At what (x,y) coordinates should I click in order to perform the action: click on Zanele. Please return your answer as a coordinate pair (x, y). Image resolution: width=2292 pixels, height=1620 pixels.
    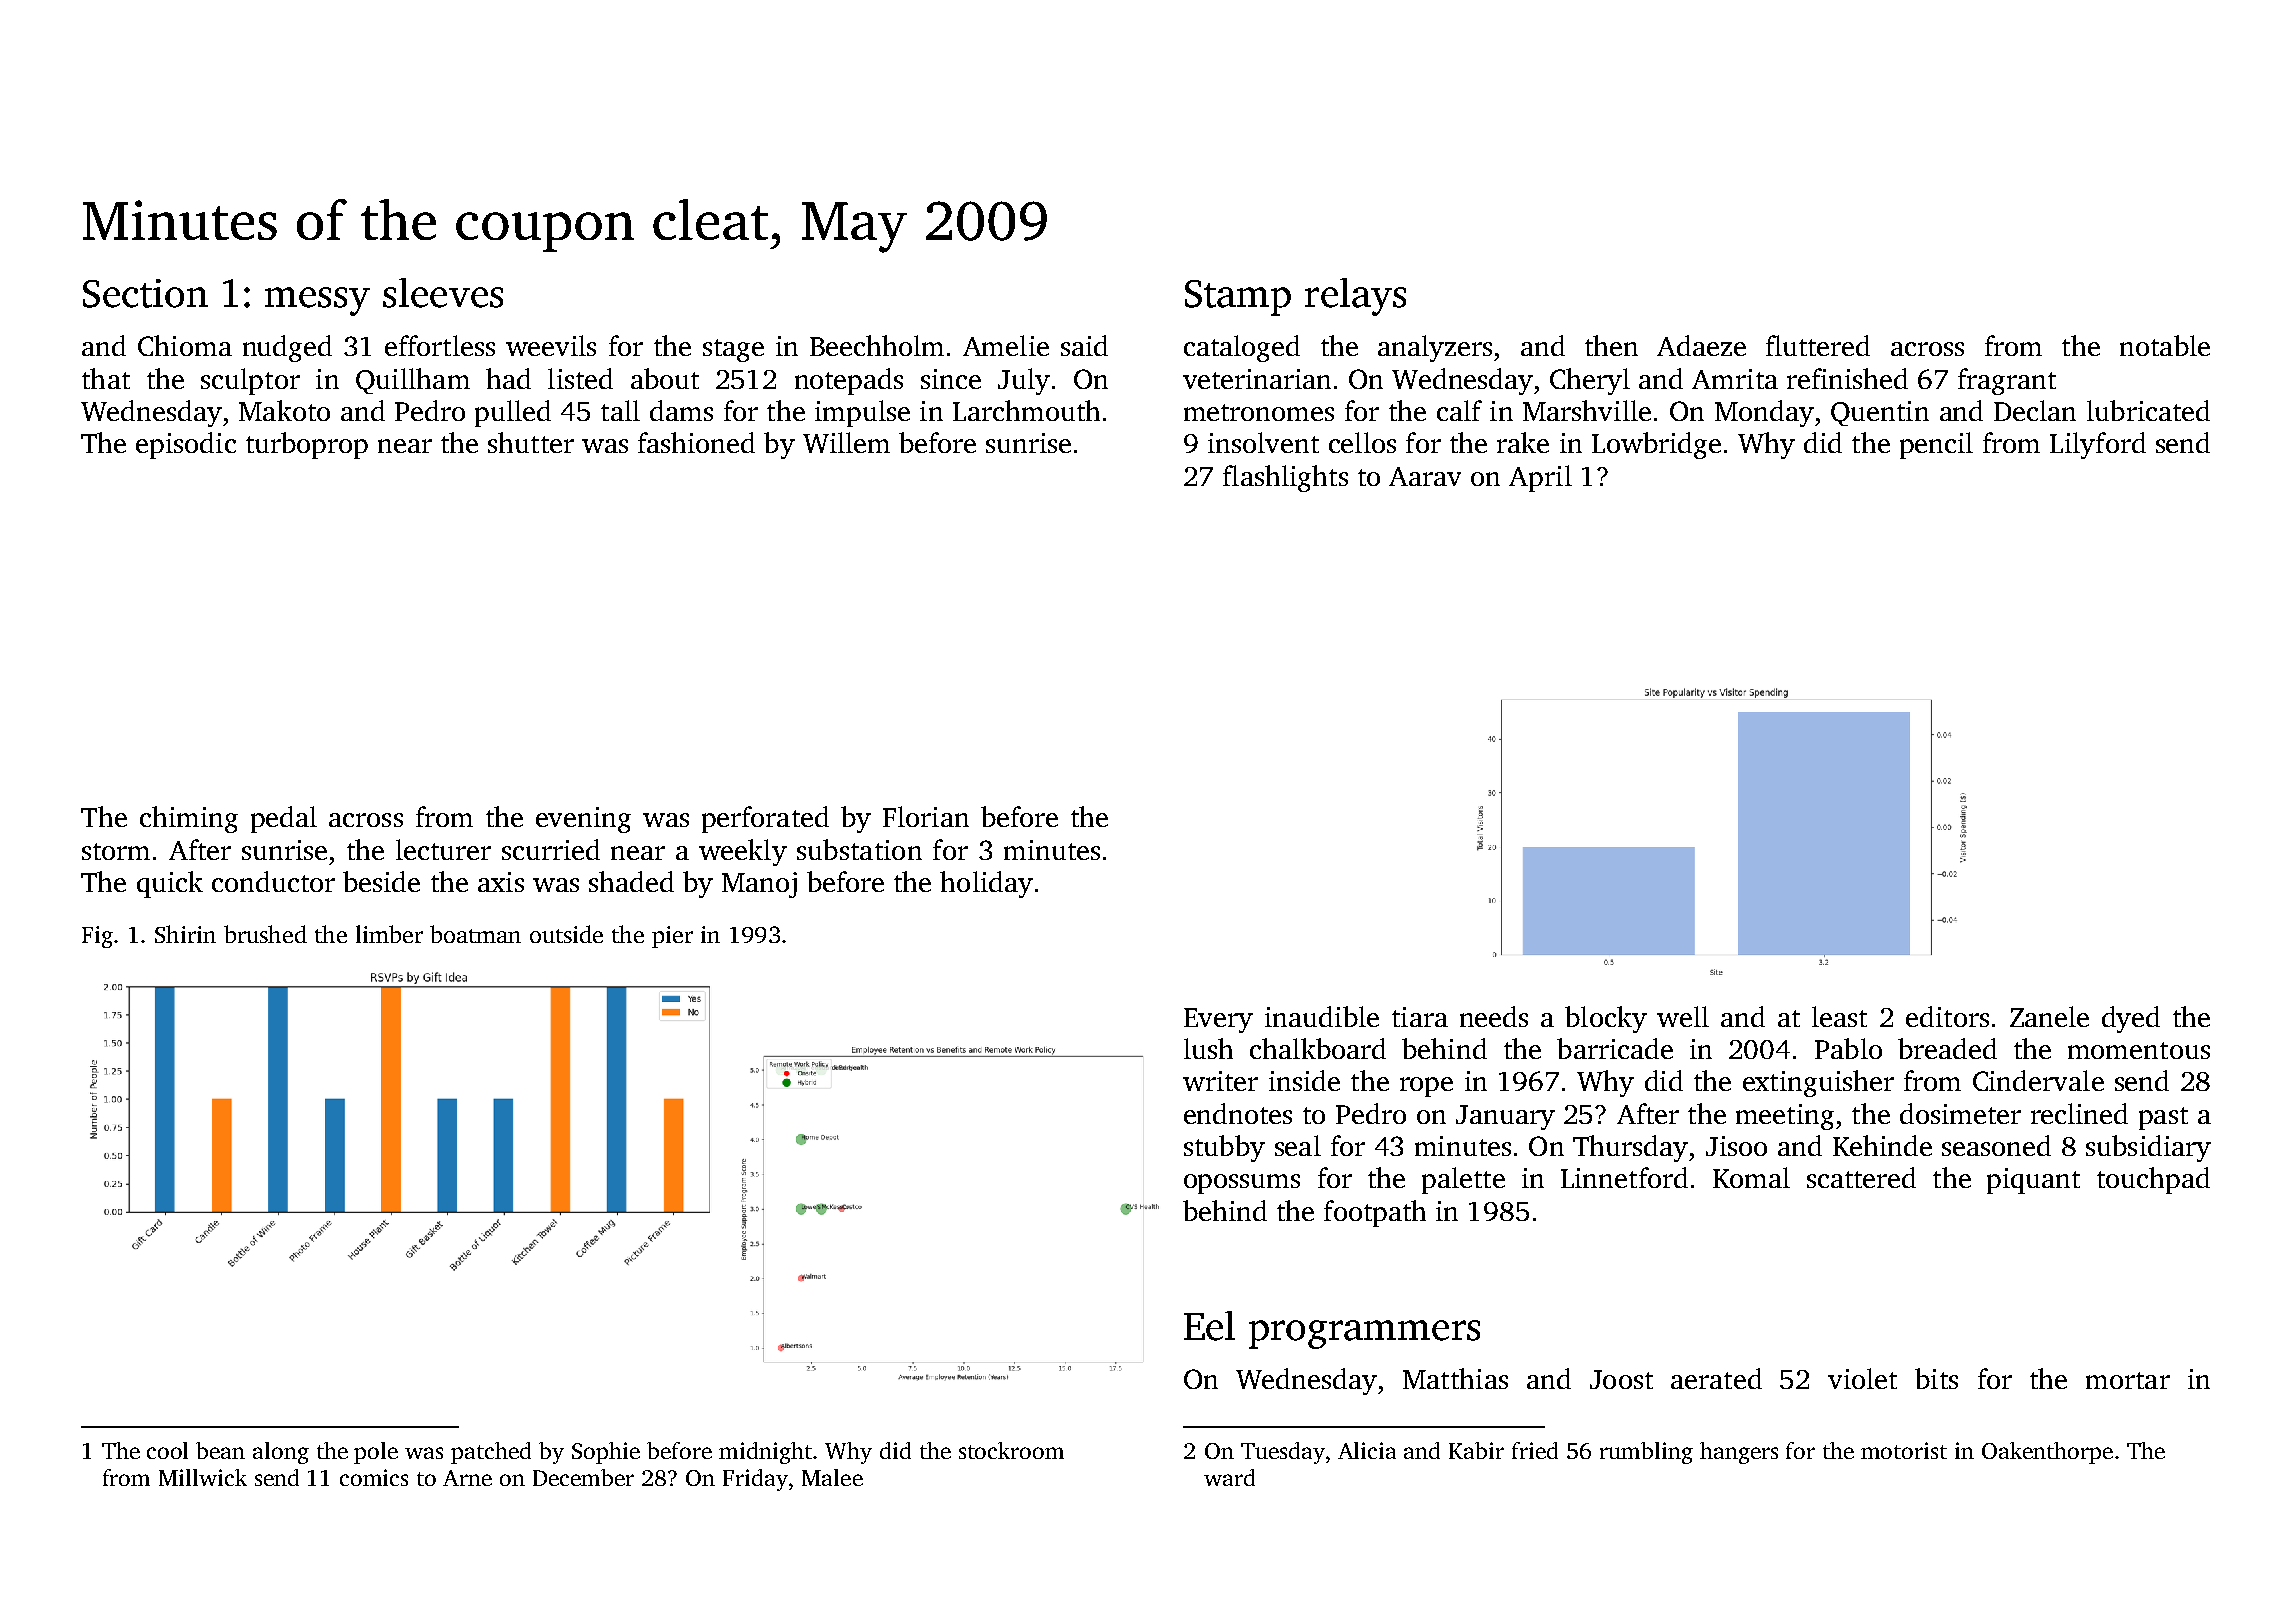
    Looking at the image, I should click on (2049, 1016).
